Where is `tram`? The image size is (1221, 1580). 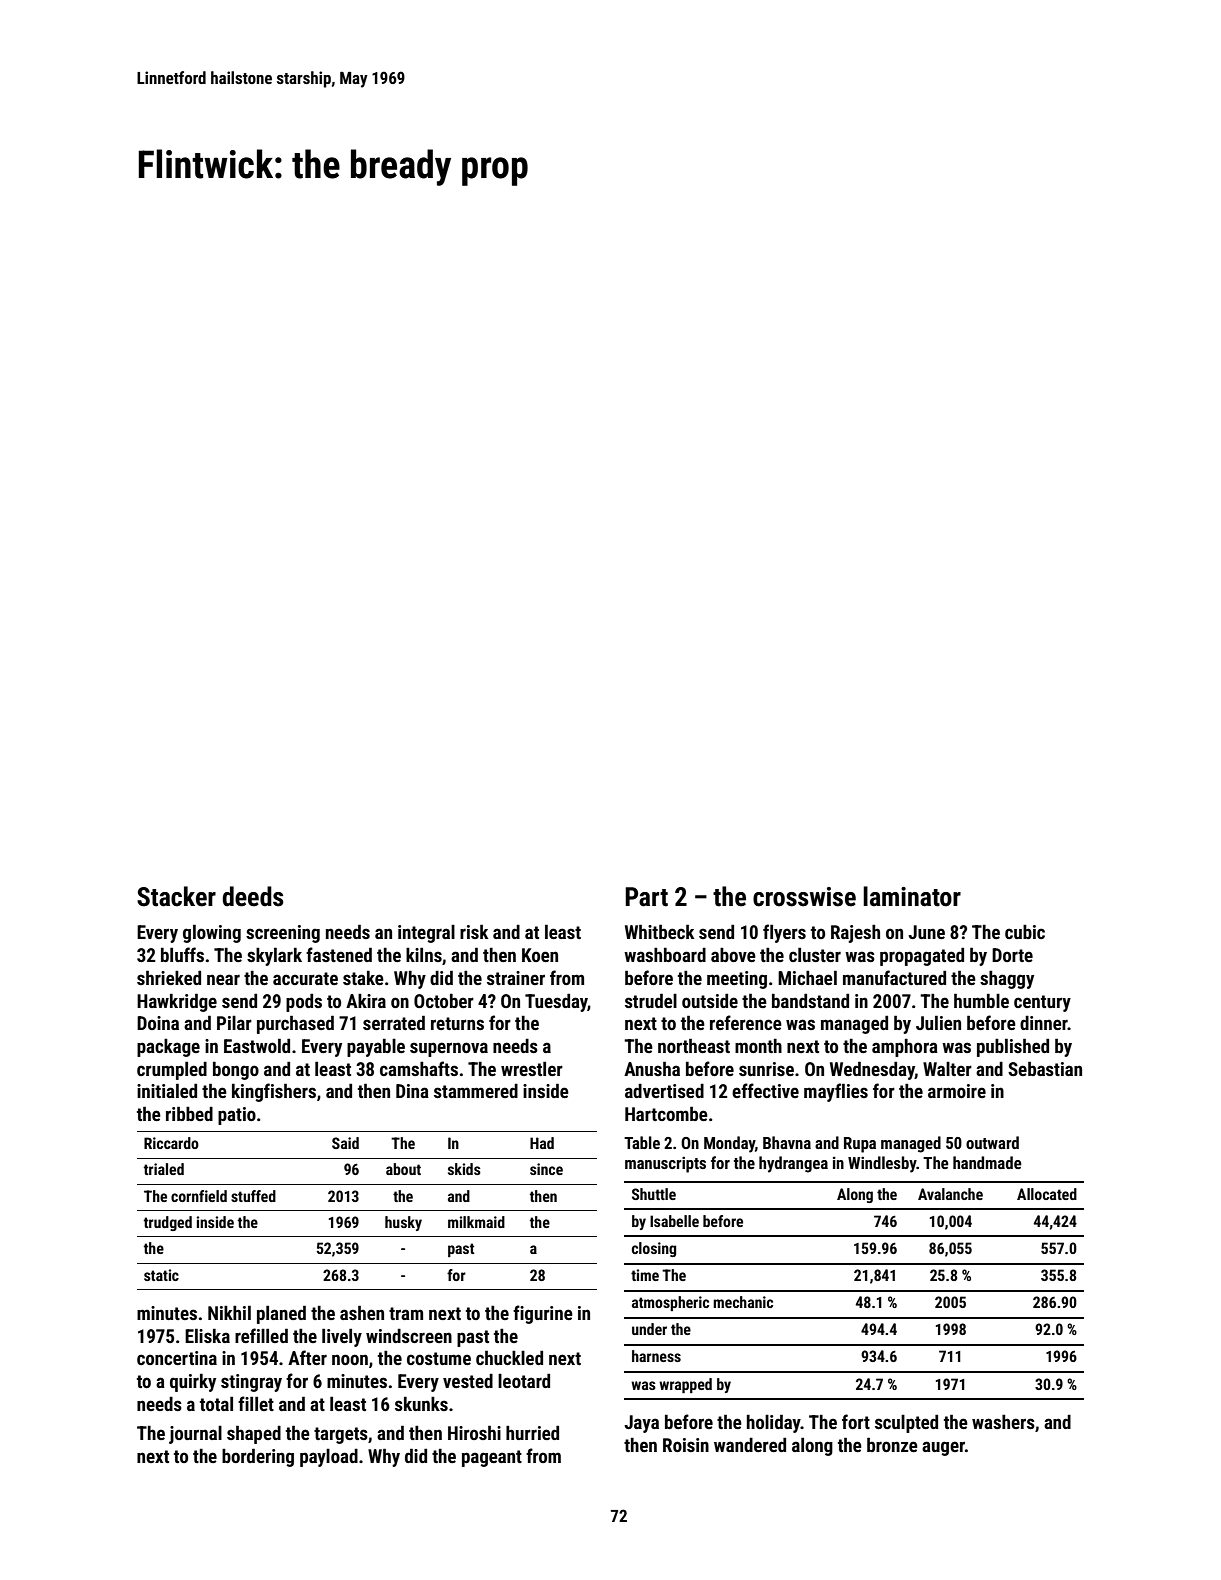
tram is located at coordinates (406, 1313).
